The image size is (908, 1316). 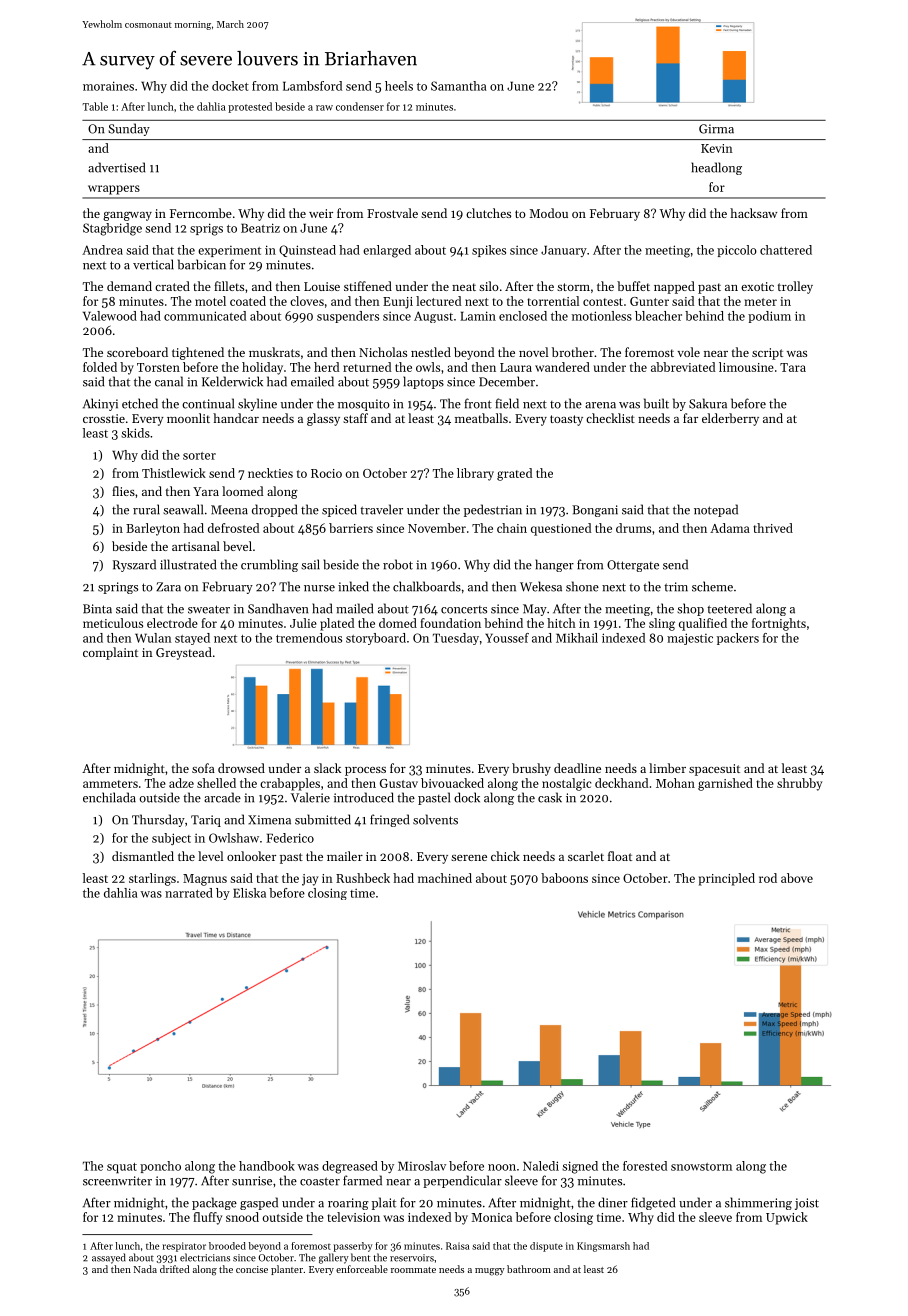 What do you see at coordinates (674, 287) in the screenshot?
I see `napped` at bounding box center [674, 287].
